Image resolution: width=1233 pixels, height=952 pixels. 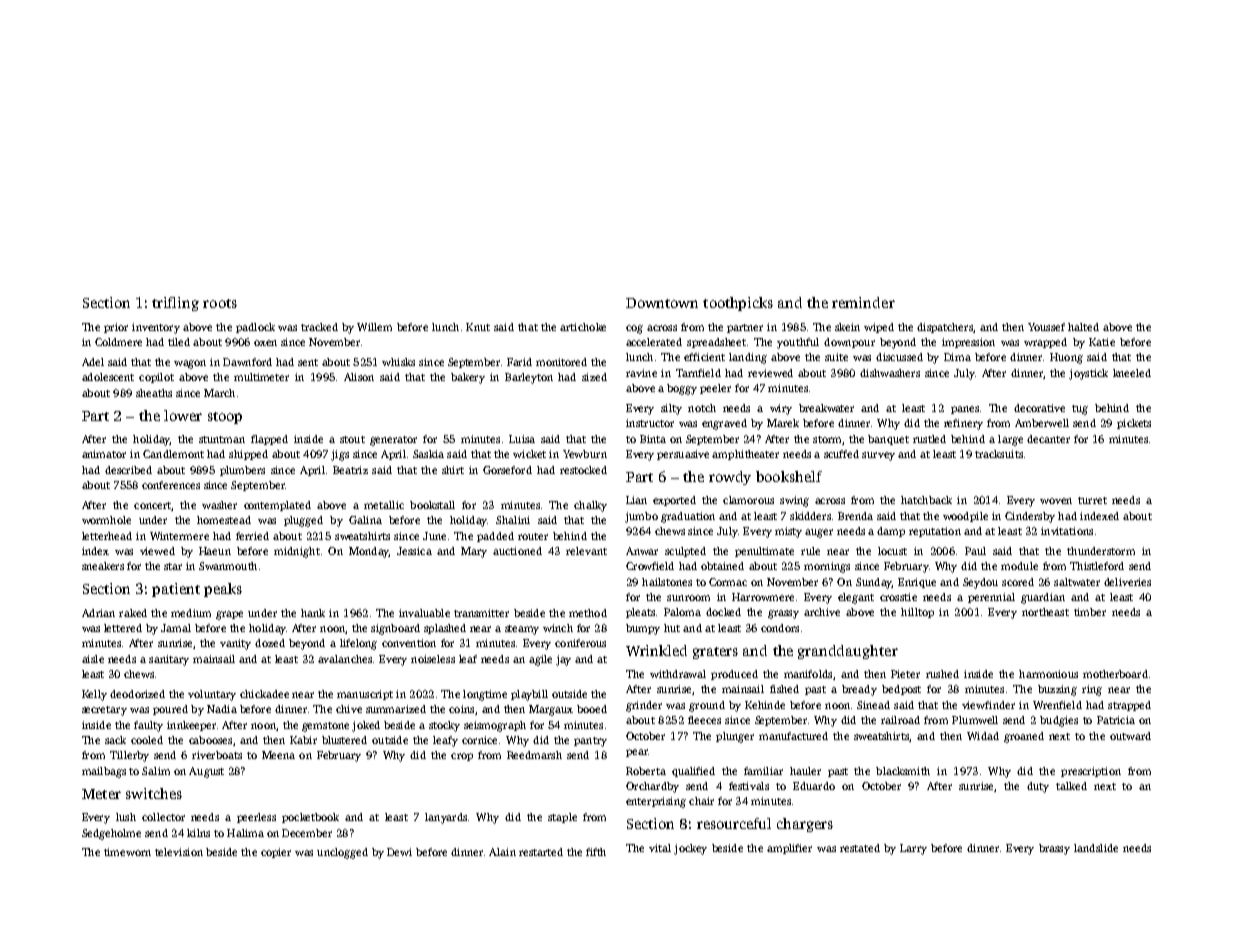 I want to click on discussed, so click(x=899, y=357).
